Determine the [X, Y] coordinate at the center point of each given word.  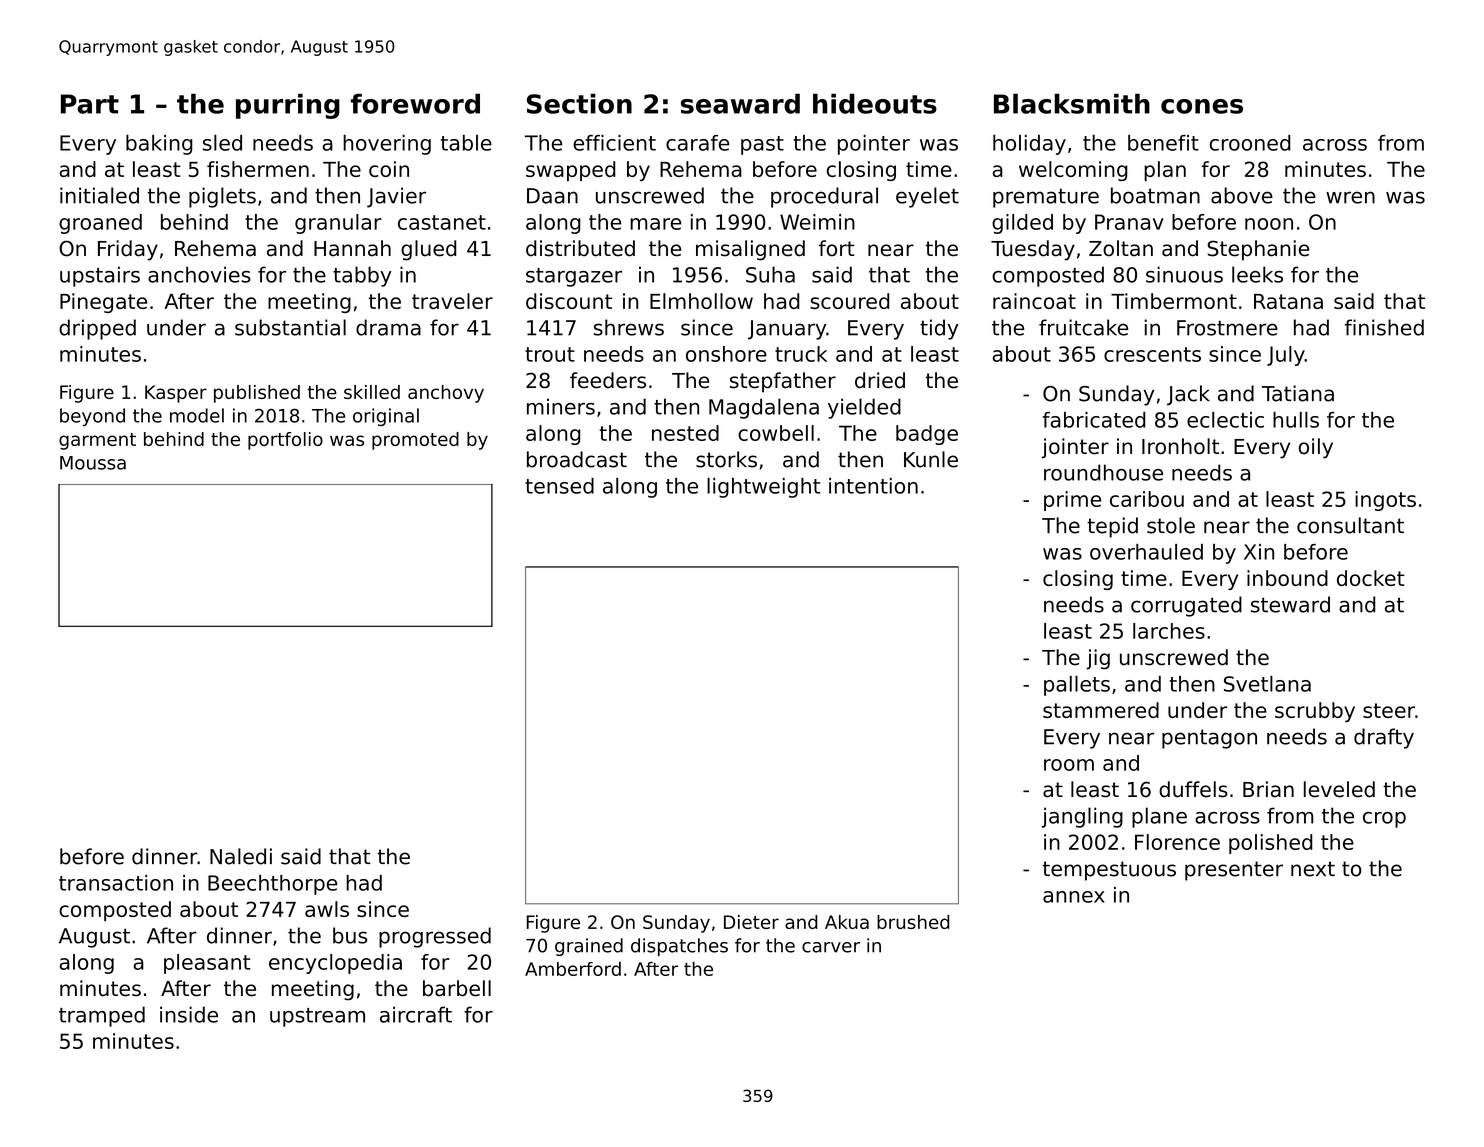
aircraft [416, 1014]
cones [1202, 106]
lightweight [764, 488]
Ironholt [1180, 446]
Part [90, 104]
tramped [102, 1016]
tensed [559, 486]
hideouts [875, 103]
